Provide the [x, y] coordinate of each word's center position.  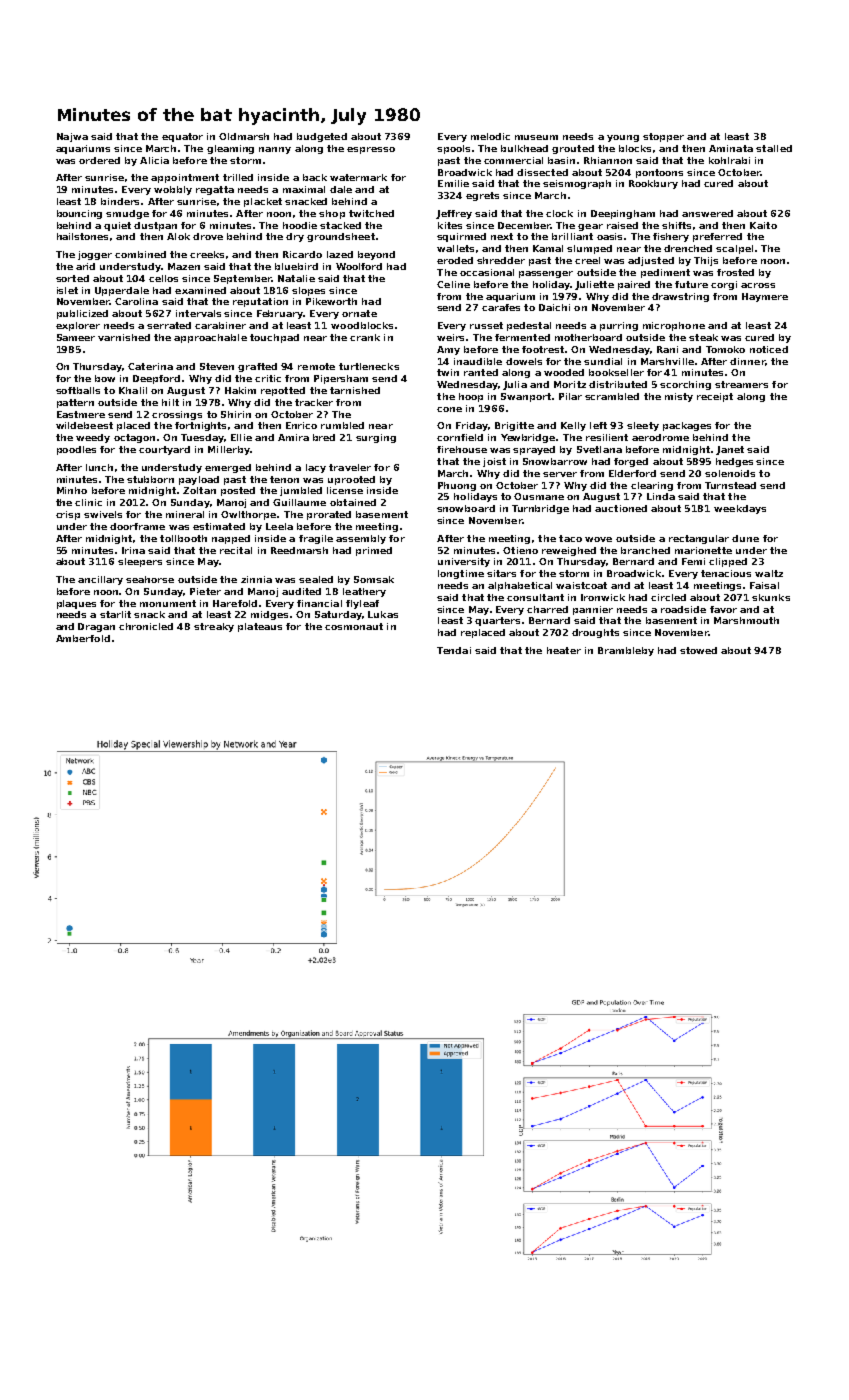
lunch [99, 467]
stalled [774, 148]
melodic [490, 136]
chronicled [146, 626]
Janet [730, 450]
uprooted [351, 480]
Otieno [520, 550]
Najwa [72, 137]
